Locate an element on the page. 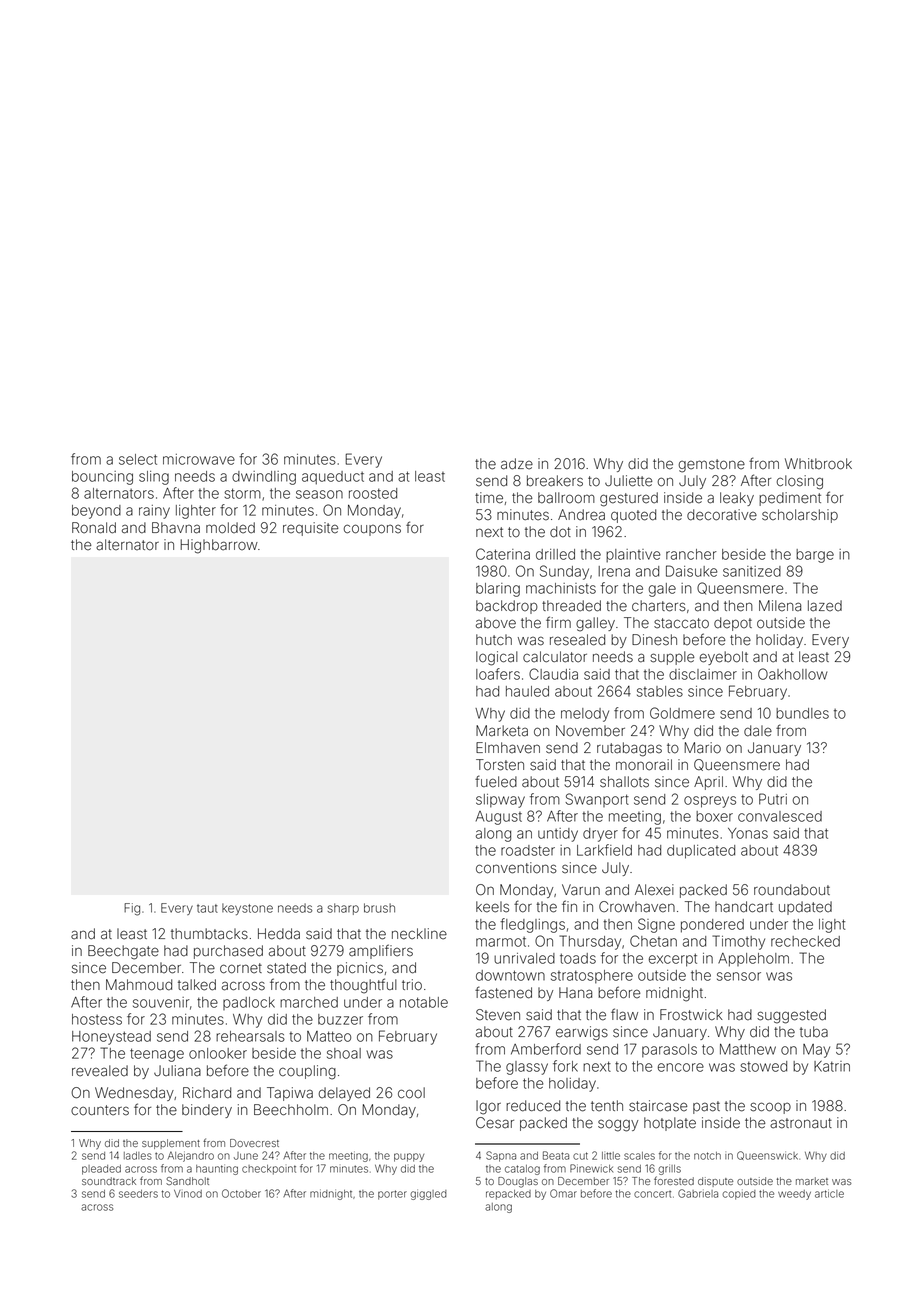 Image resolution: width=924 pixels, height=1308 pixels. bundles is located at coordinates (802, 713).
